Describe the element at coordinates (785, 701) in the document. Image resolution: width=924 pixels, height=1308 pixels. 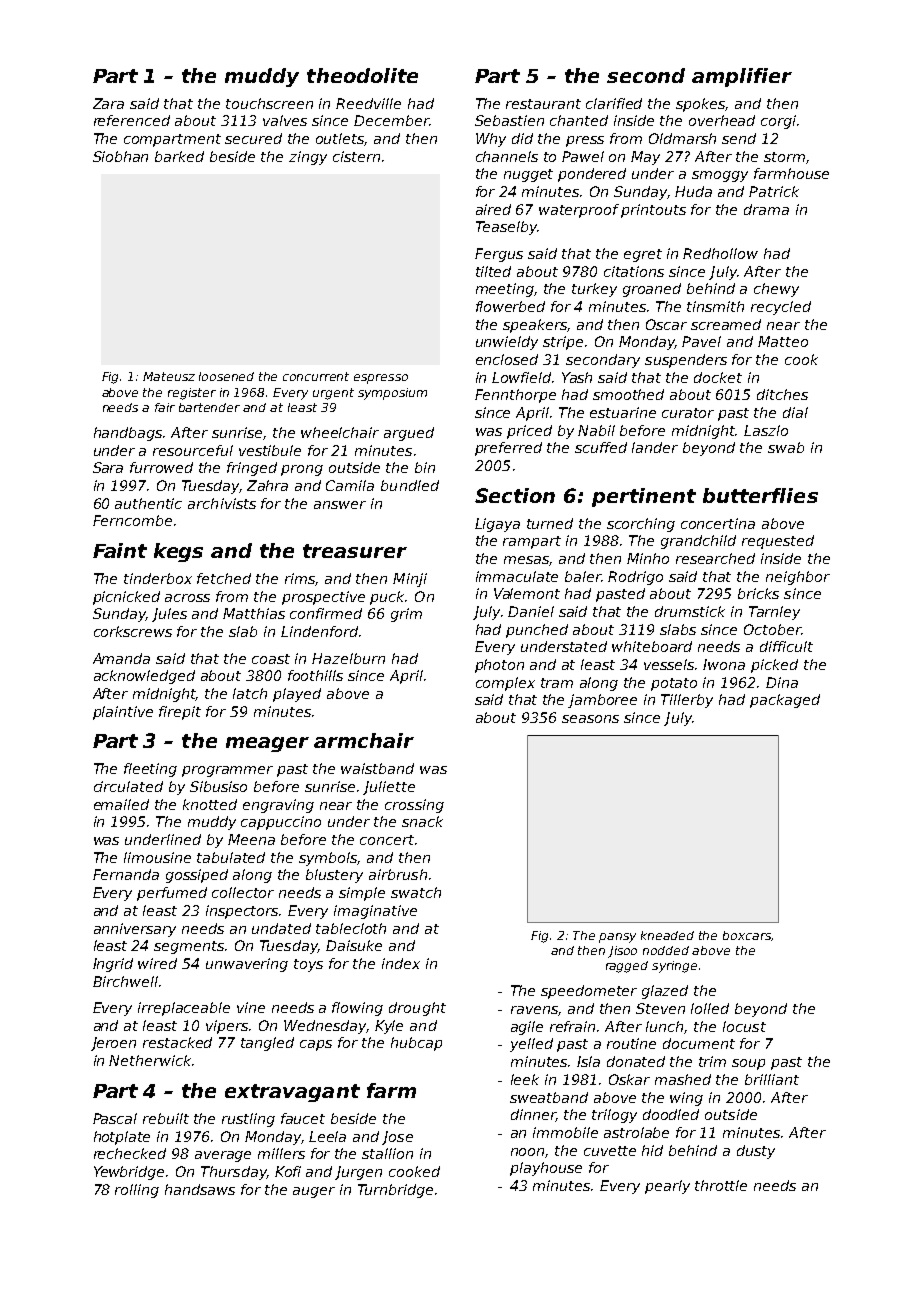
I see `packaged` at that location.
